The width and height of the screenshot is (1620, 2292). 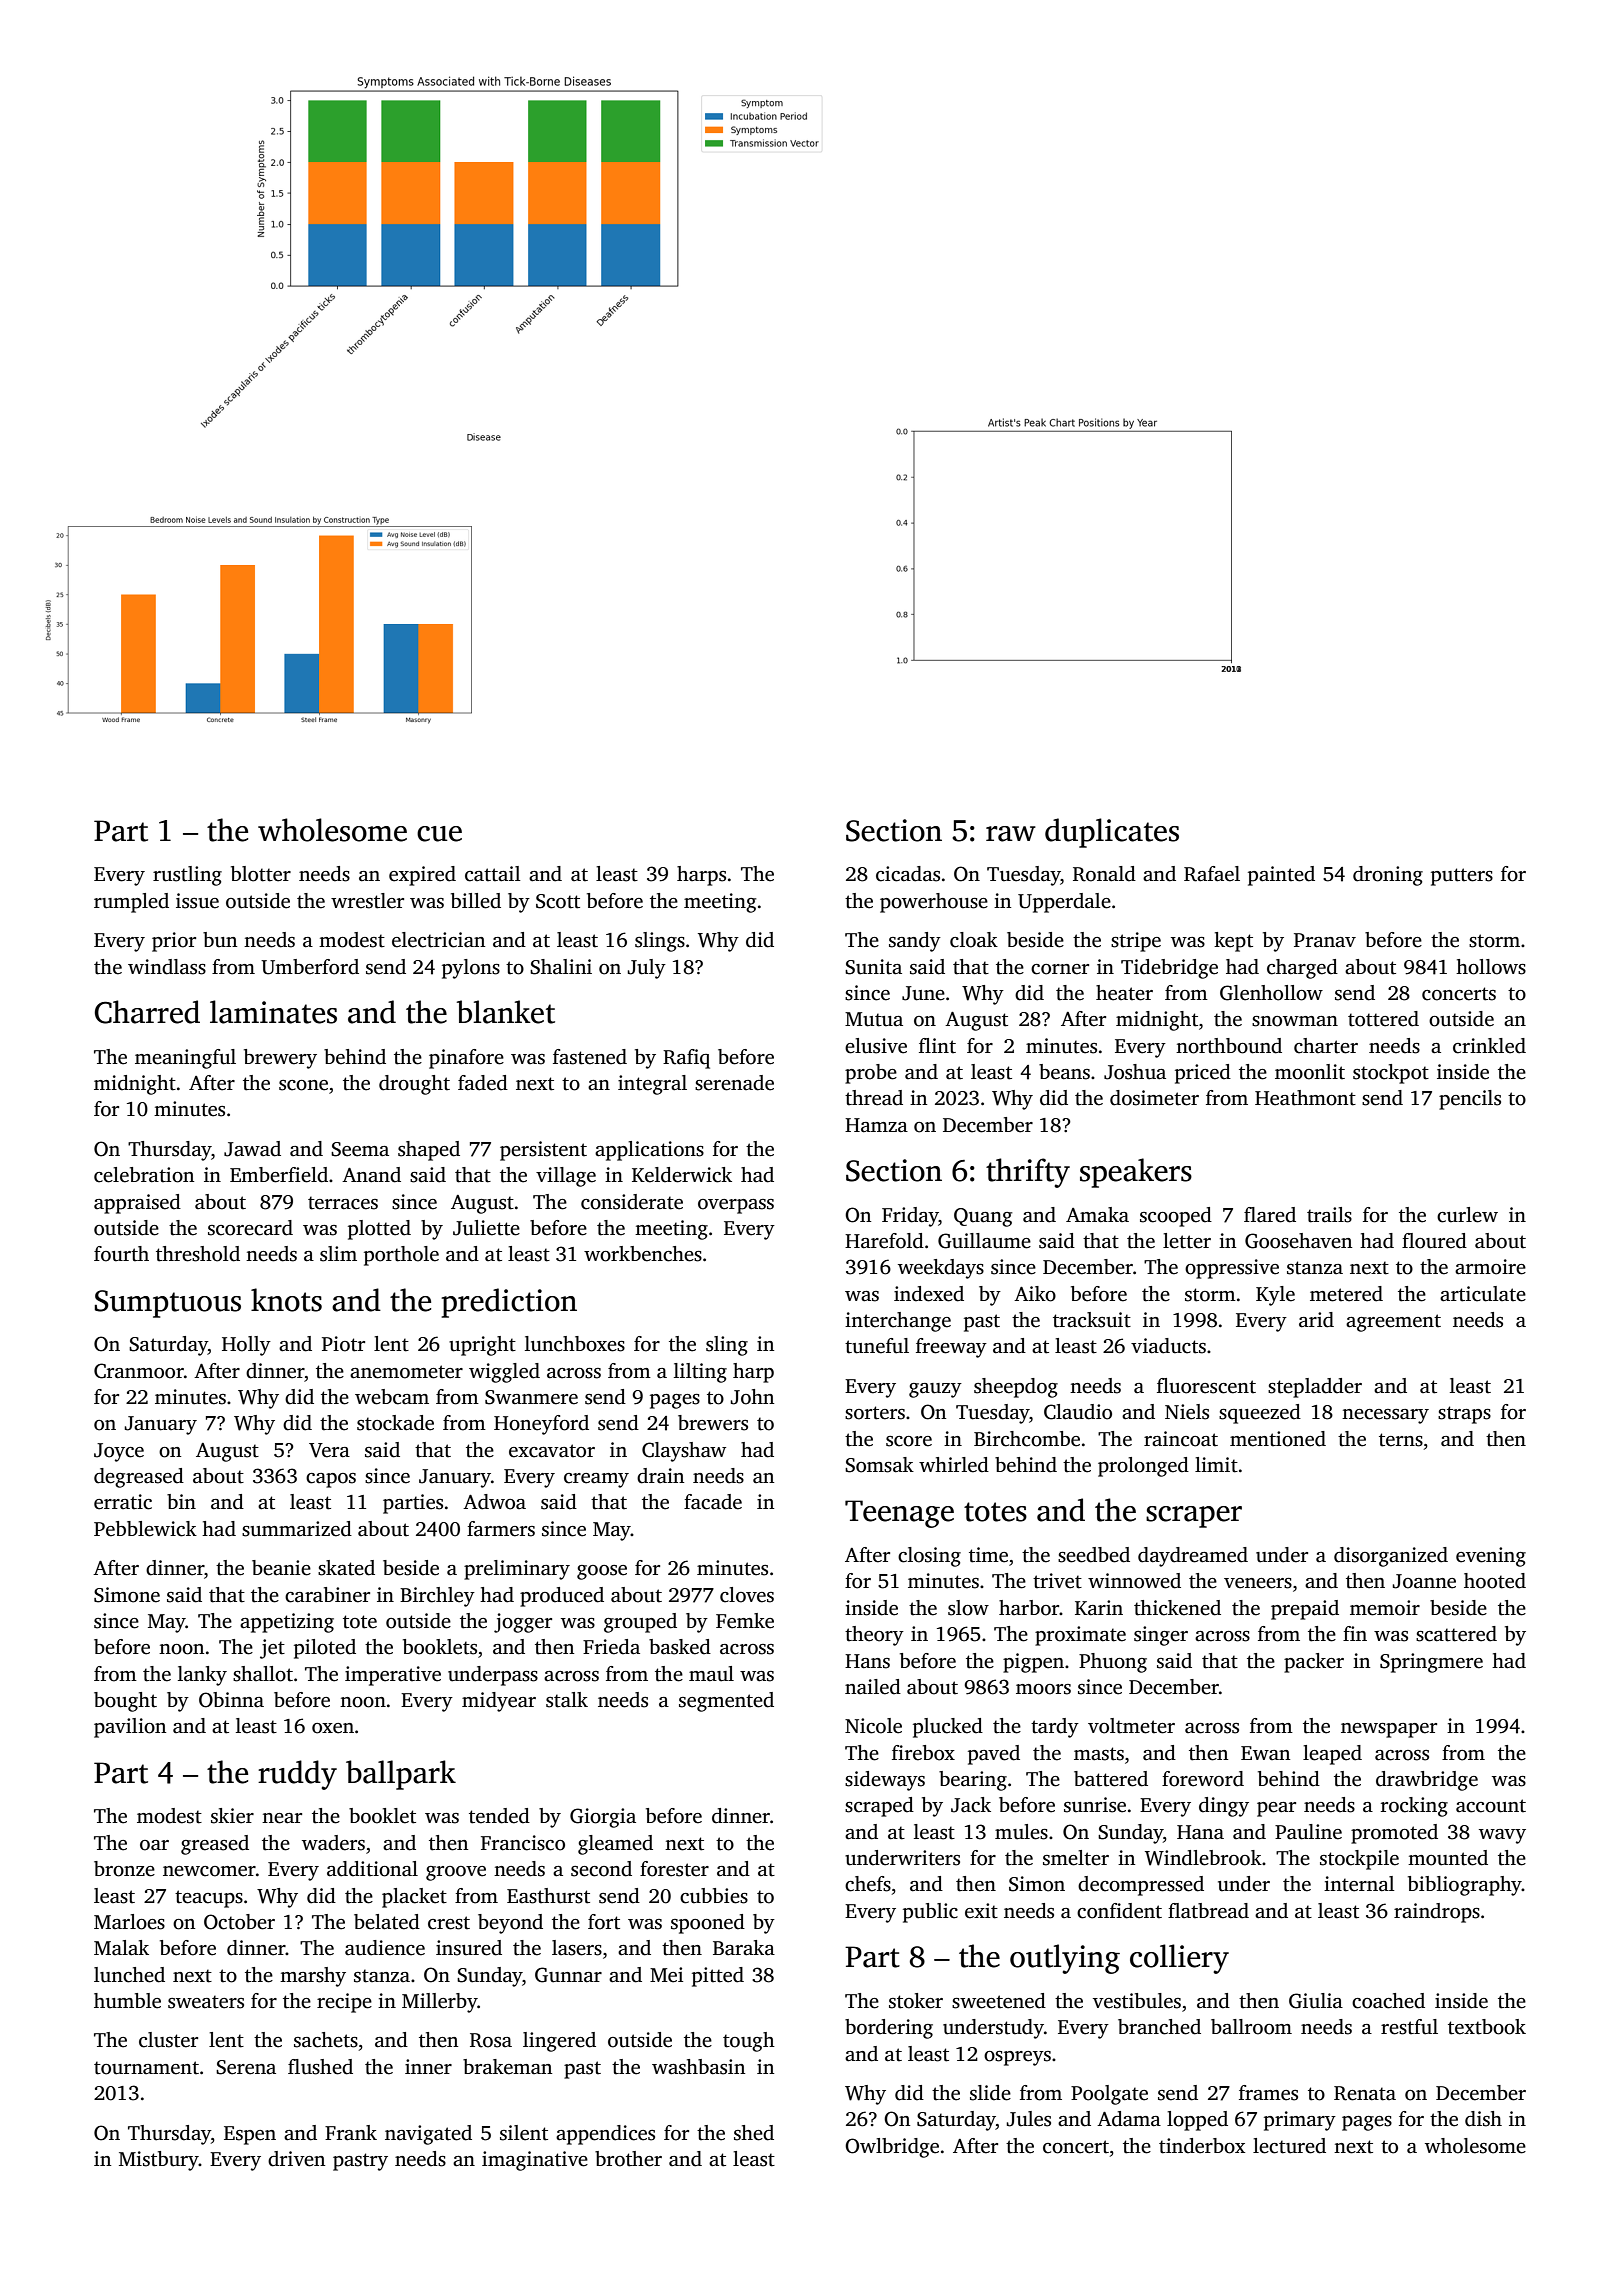 What do you see at coordinates (121, 1254) in the screenshot?
I see `fourth` at bounding box center [121, 1254].
